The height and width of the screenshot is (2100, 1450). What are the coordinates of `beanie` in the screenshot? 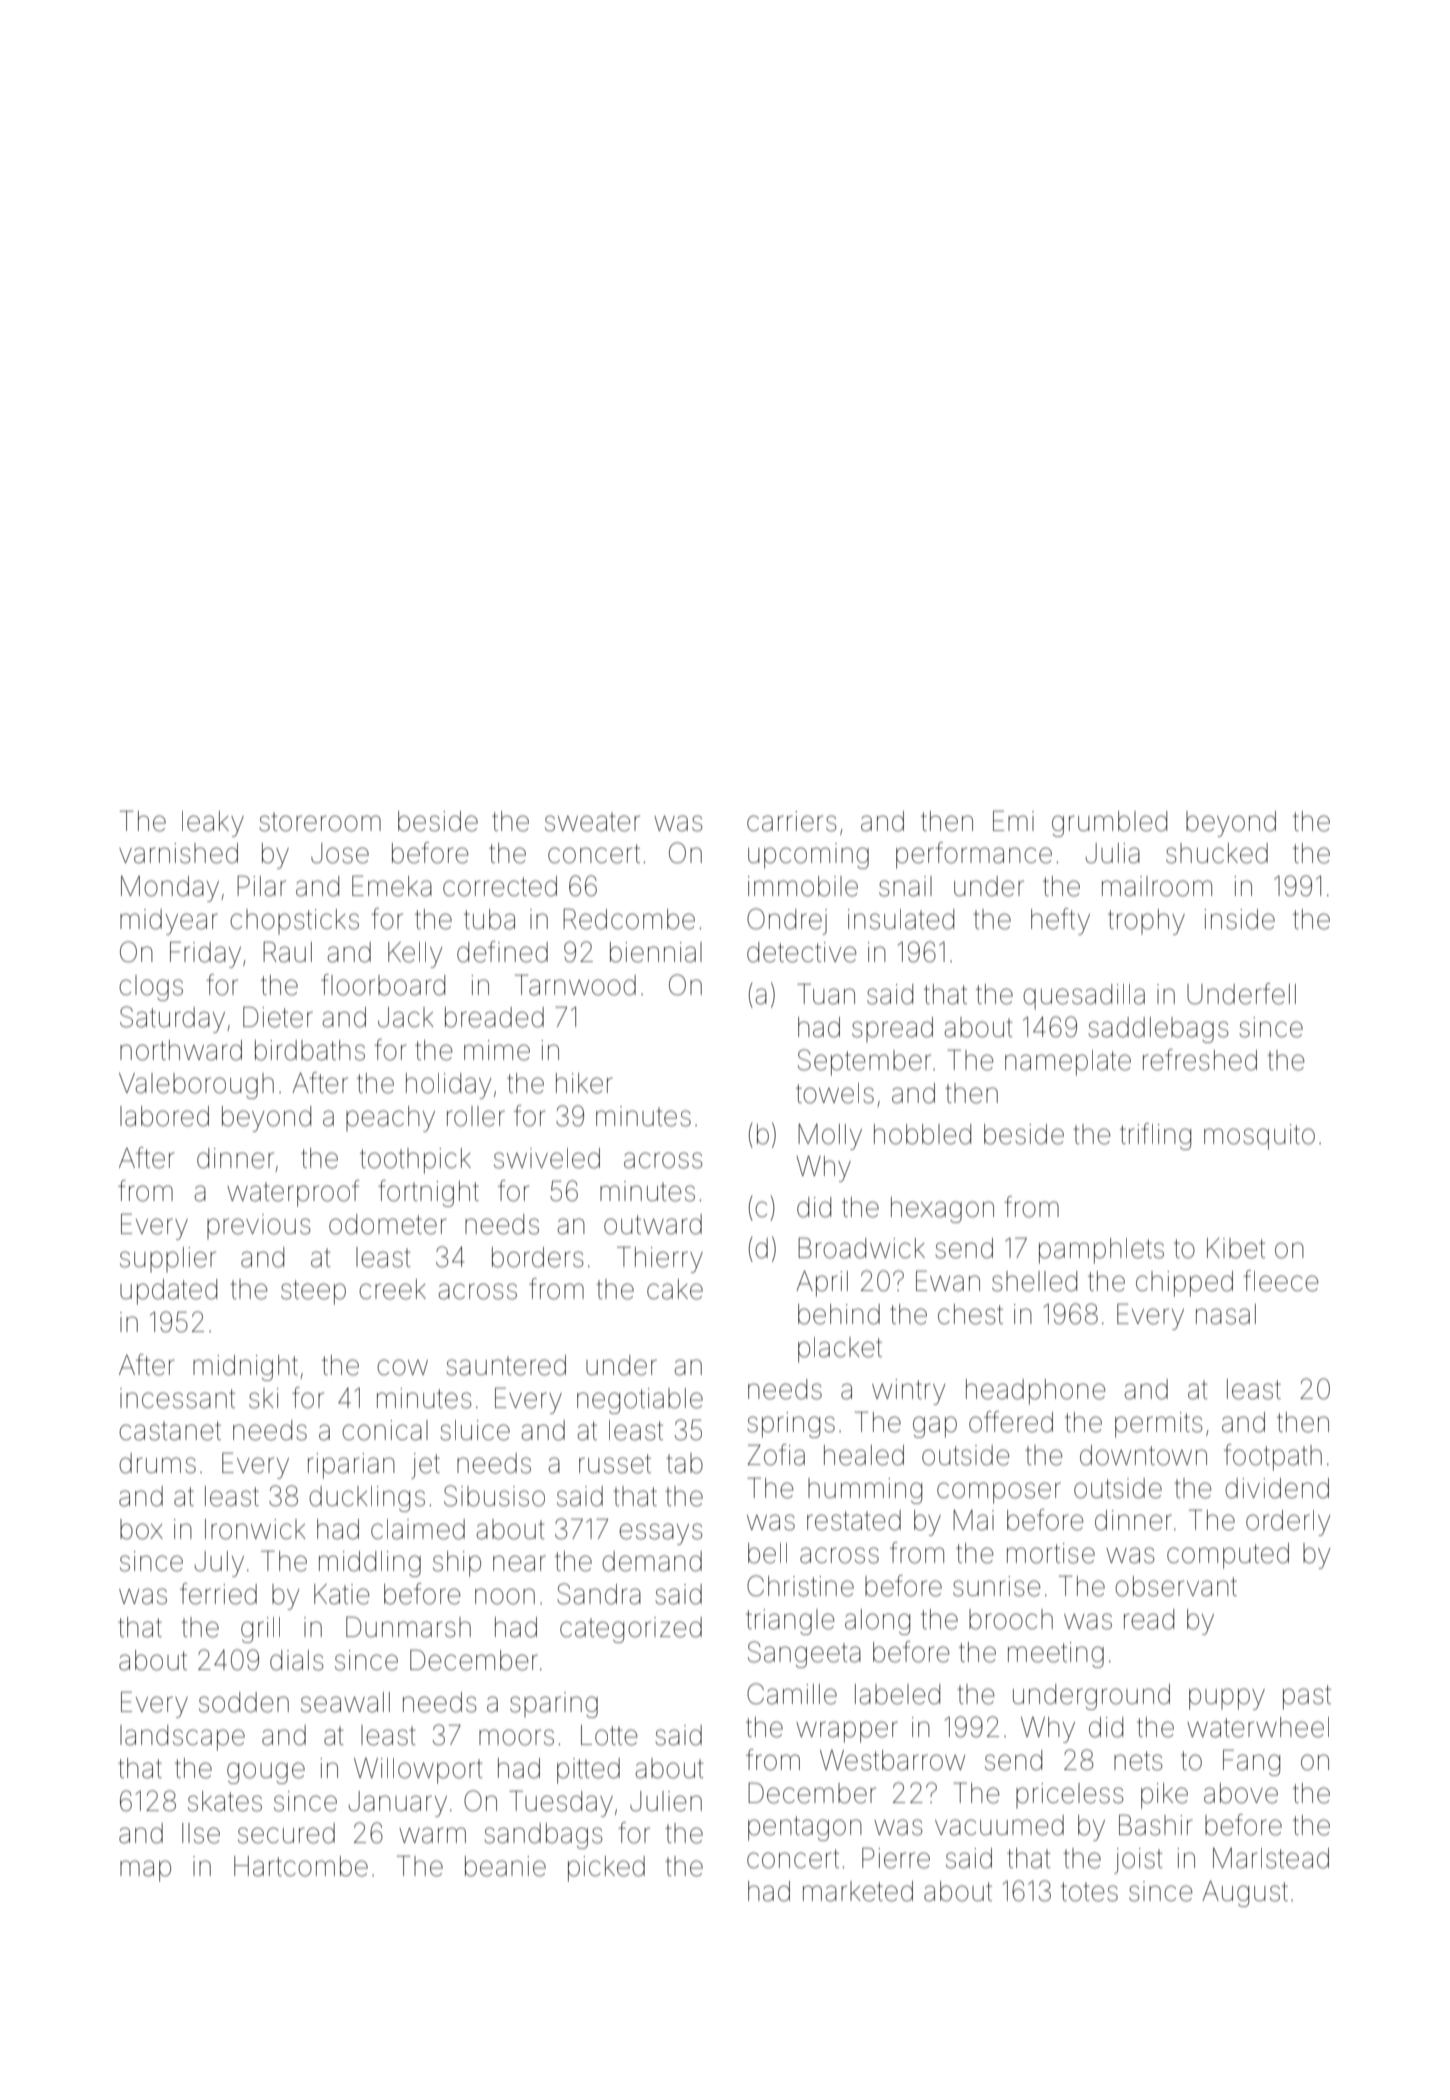 It's located at (505, 1866).
